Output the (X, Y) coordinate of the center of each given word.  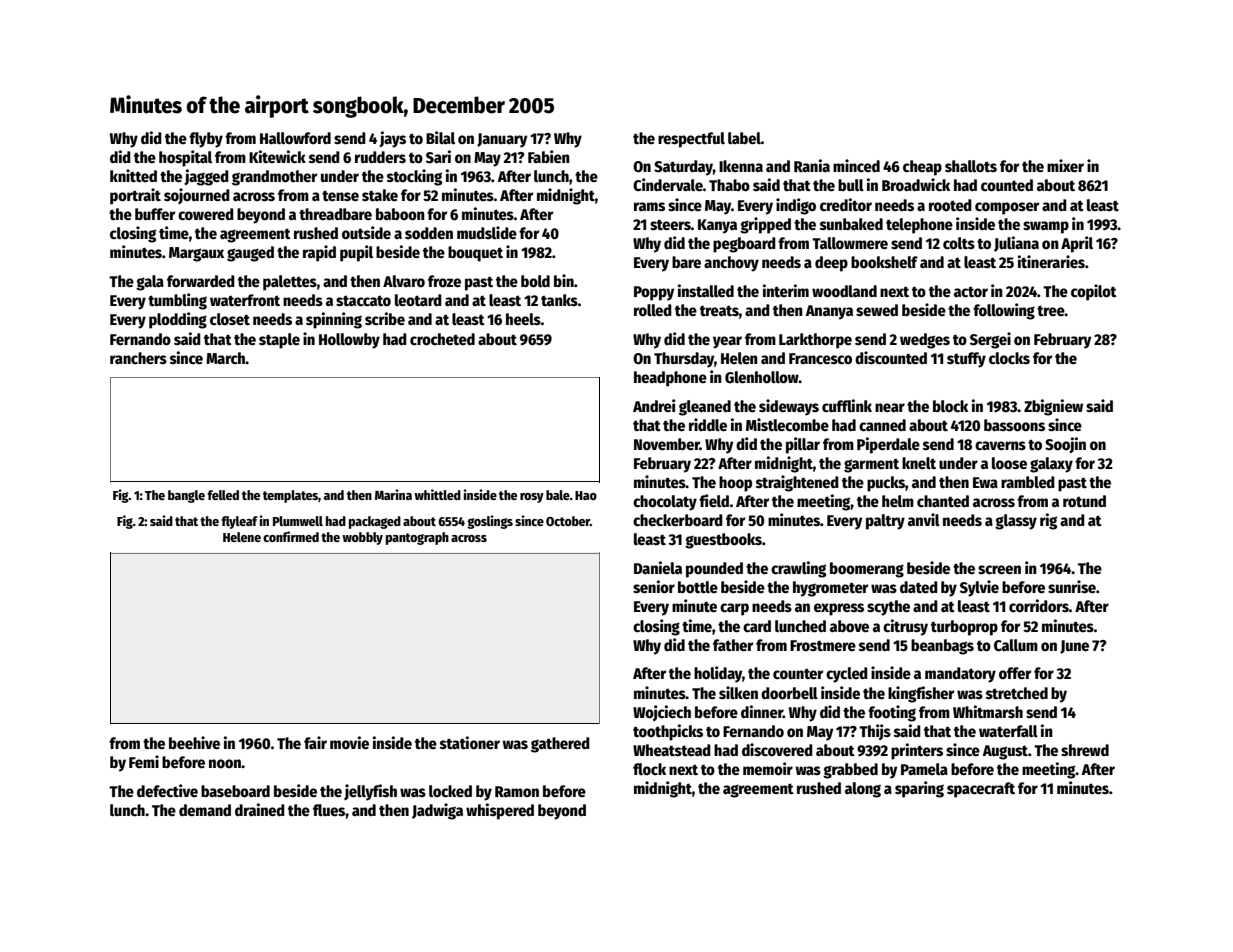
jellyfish (370, 792)
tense (340, 195)
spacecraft (981, 790)
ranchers (138, 358)
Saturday (683, 168)
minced (856, 165)
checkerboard (678, 520)
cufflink (847, 405)
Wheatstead (672, 750)
